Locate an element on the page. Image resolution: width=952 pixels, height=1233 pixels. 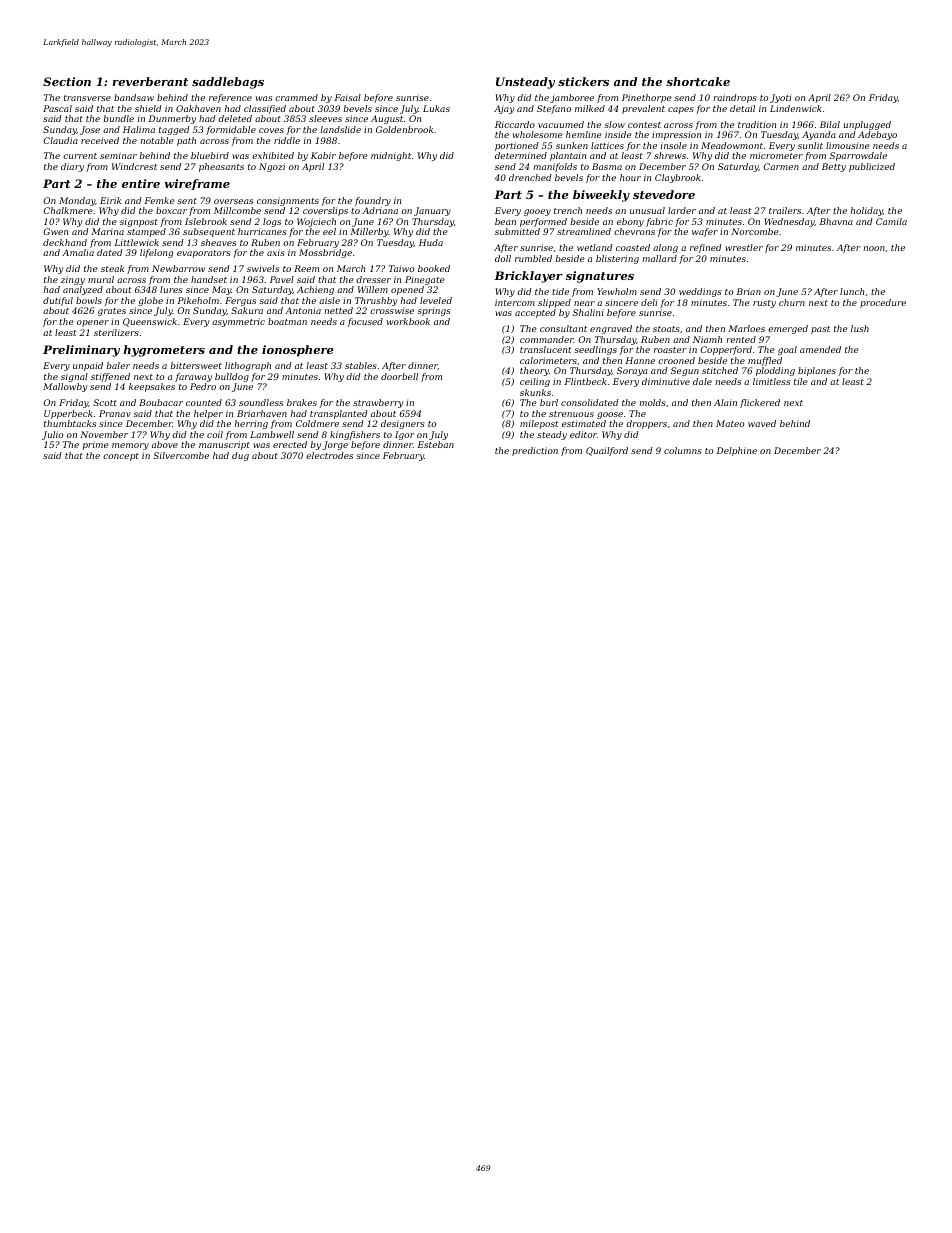
manuscript is located at coordinates (224, 445).
